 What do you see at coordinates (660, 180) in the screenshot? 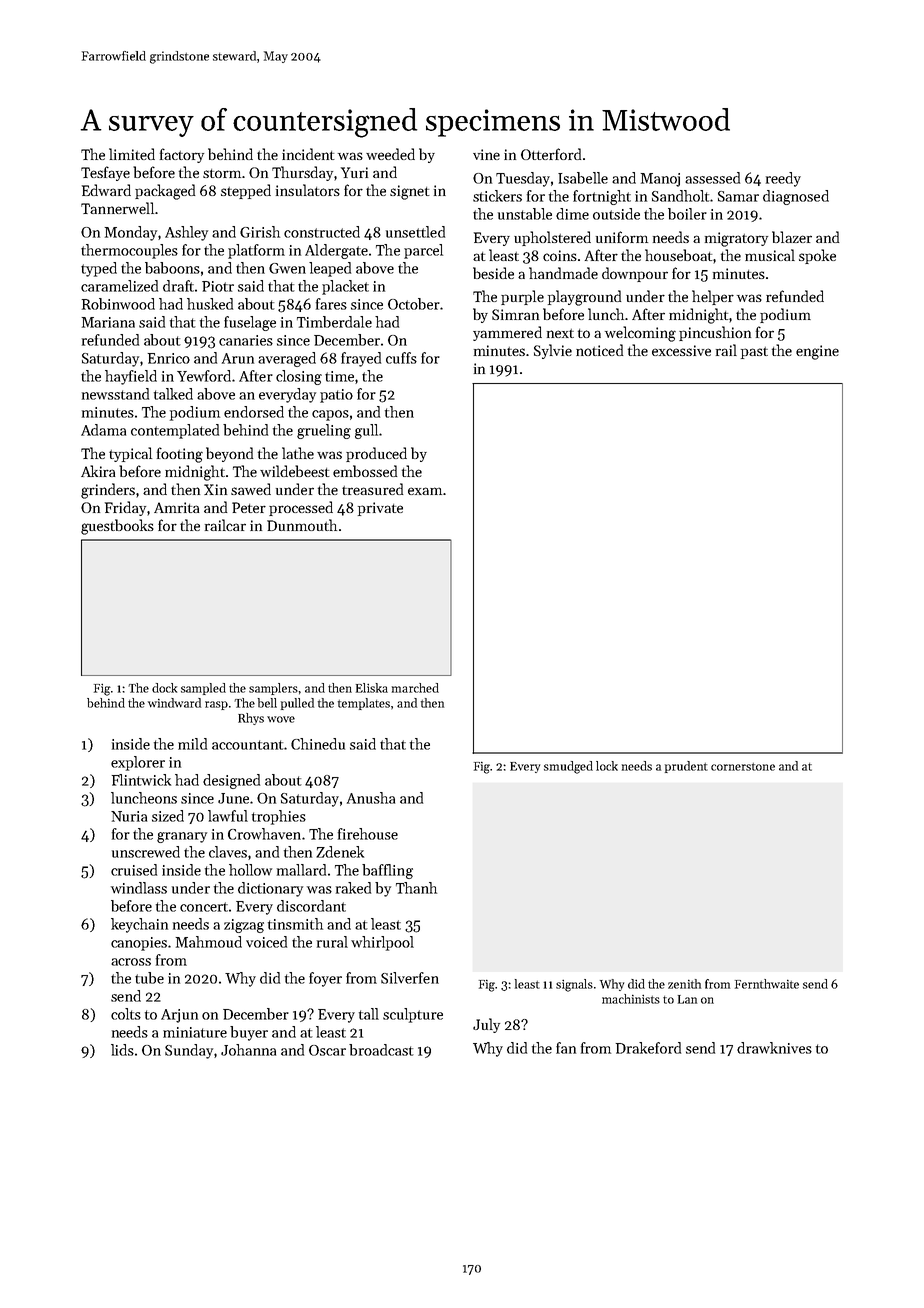
I see `Manoj` at bounding box center [660, 180].
